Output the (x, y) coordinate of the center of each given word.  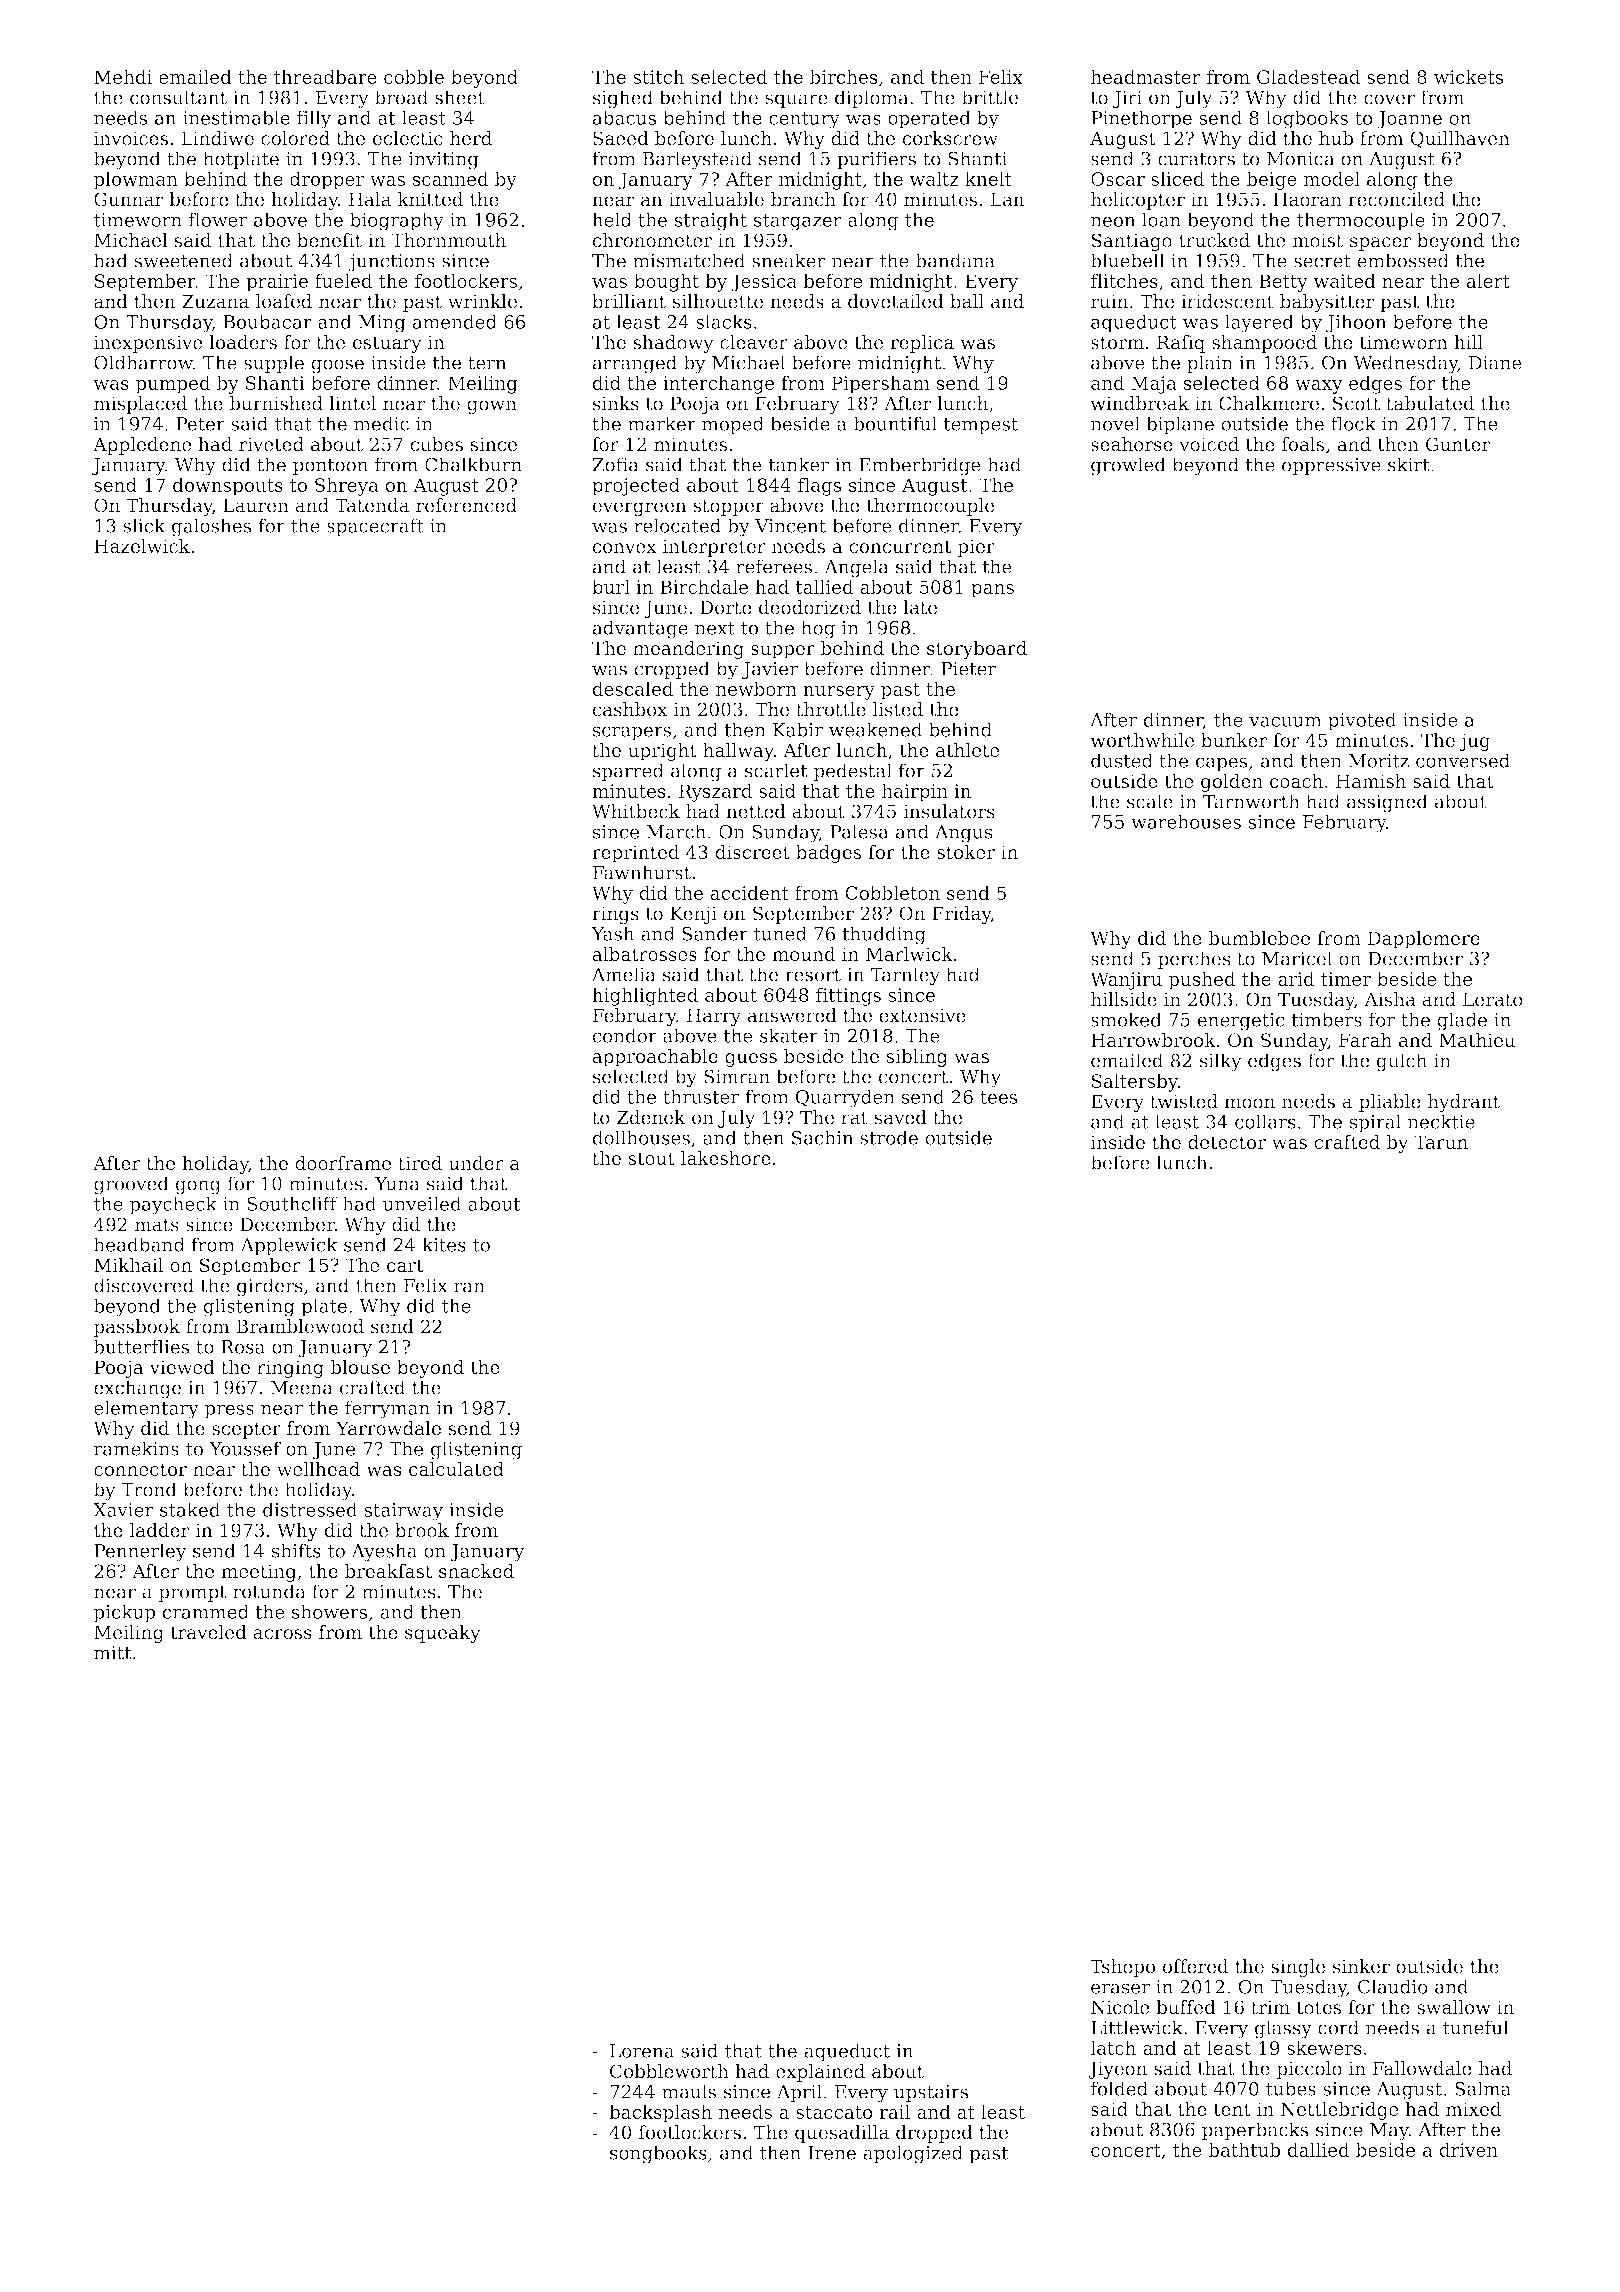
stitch (658, 77)
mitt (113, 1653)
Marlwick (909, 954)
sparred (628, 772)
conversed (1463, 760)
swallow (1454, 2007)
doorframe (343, 1163)
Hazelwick (142, 546)
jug (1474, 742)
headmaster (1146, 77)
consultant (178, 97)
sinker (1361, 1966)
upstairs (931, 2093)
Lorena (642, 2051)
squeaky (443, 1634)
